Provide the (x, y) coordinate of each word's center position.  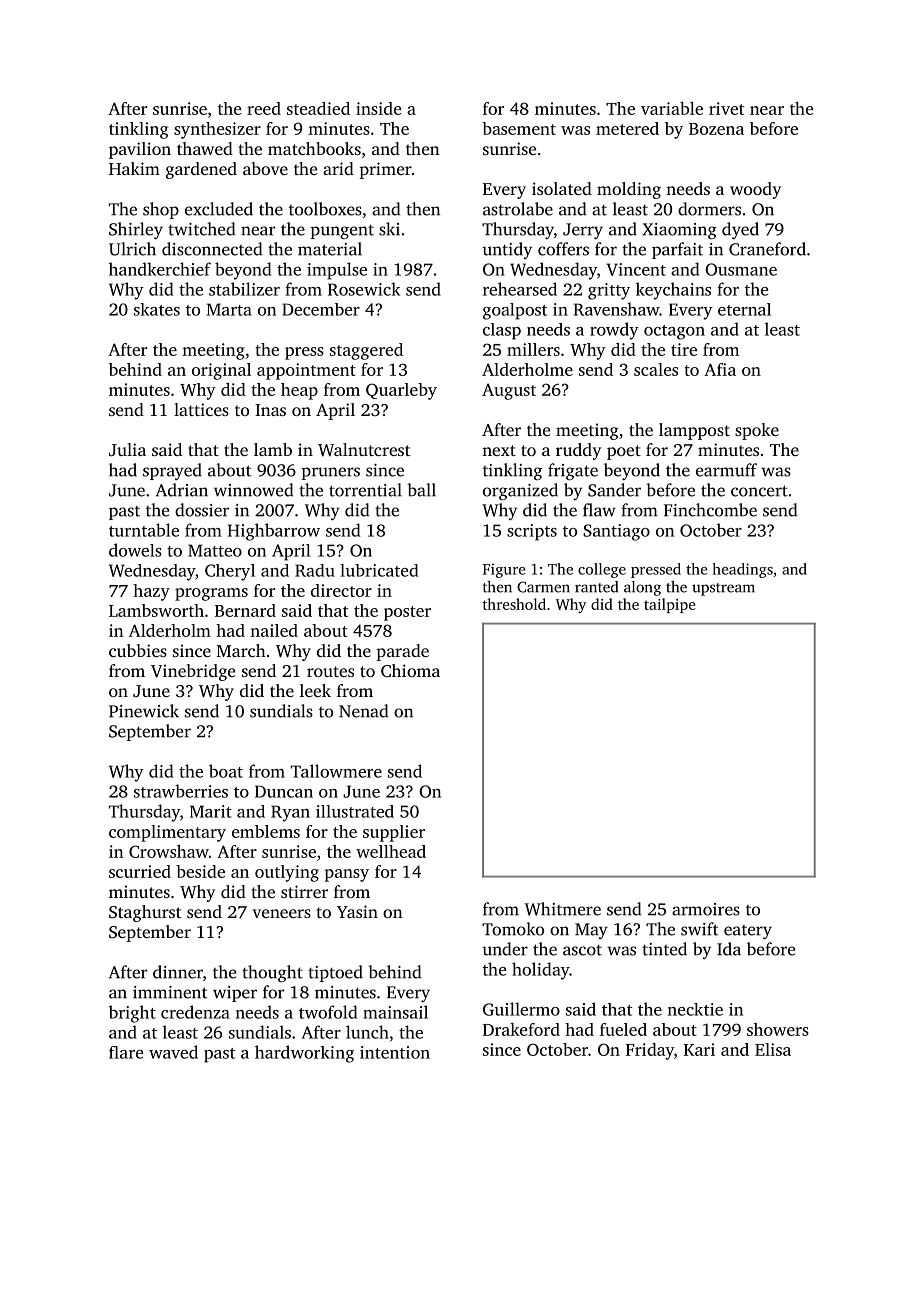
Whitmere (563, 909)
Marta (229, 309)
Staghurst (145, 913)
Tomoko (513, 929)
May (591, 931)
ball (421, 490)
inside (379, 108)
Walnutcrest (364, 450)
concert (759, 491)
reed (264, 108)
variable (672, 108)
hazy (151, 592)
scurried (140, 871)
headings (743, 570)
